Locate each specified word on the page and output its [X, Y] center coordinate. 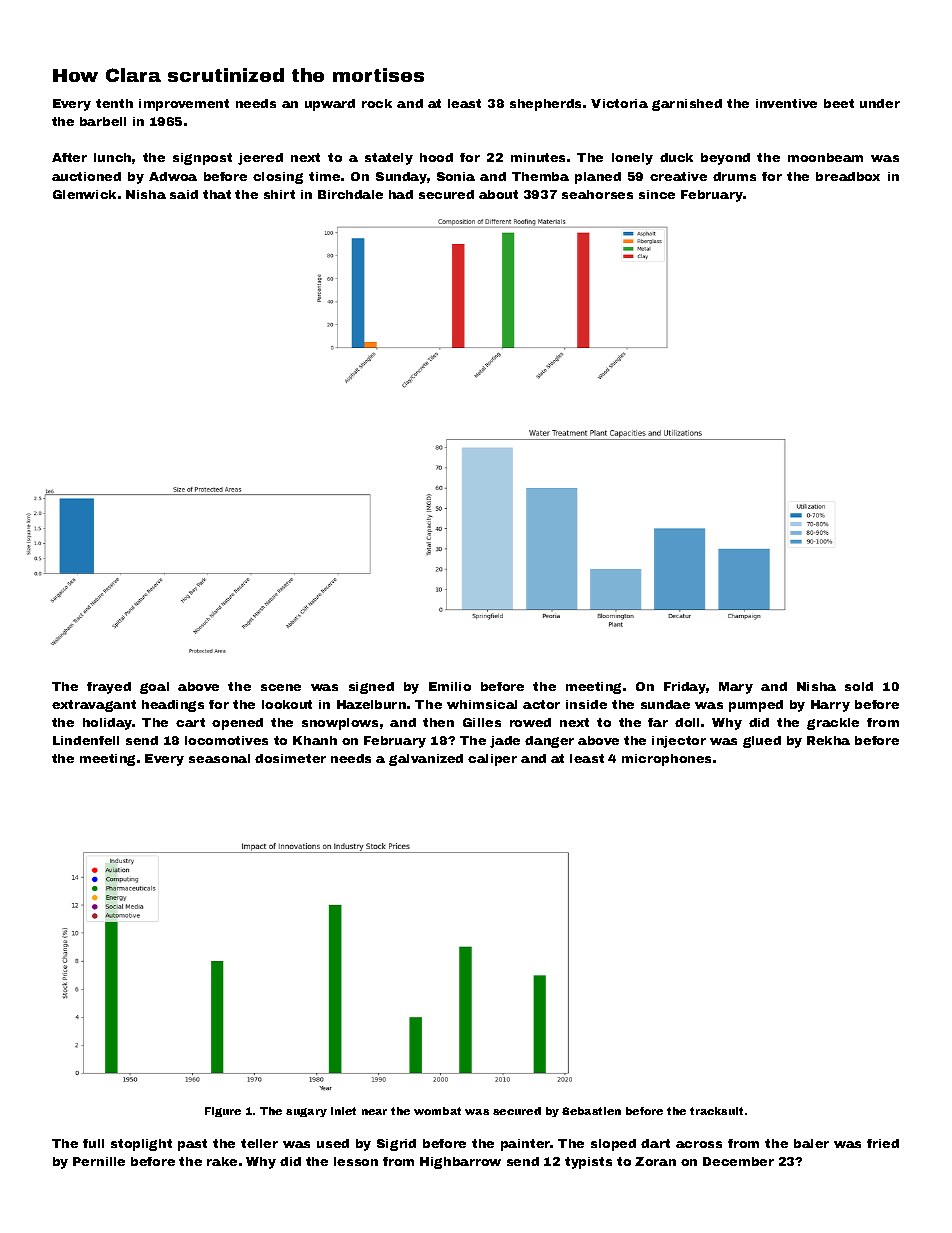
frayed [109, 688]
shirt [279, 194]
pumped [756, 706]
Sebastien [591, 1111]
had [401, 194]
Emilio [450, 686]
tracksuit [716, 1111]
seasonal [219, 758]
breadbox [848, 176]
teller [259, 1143]
